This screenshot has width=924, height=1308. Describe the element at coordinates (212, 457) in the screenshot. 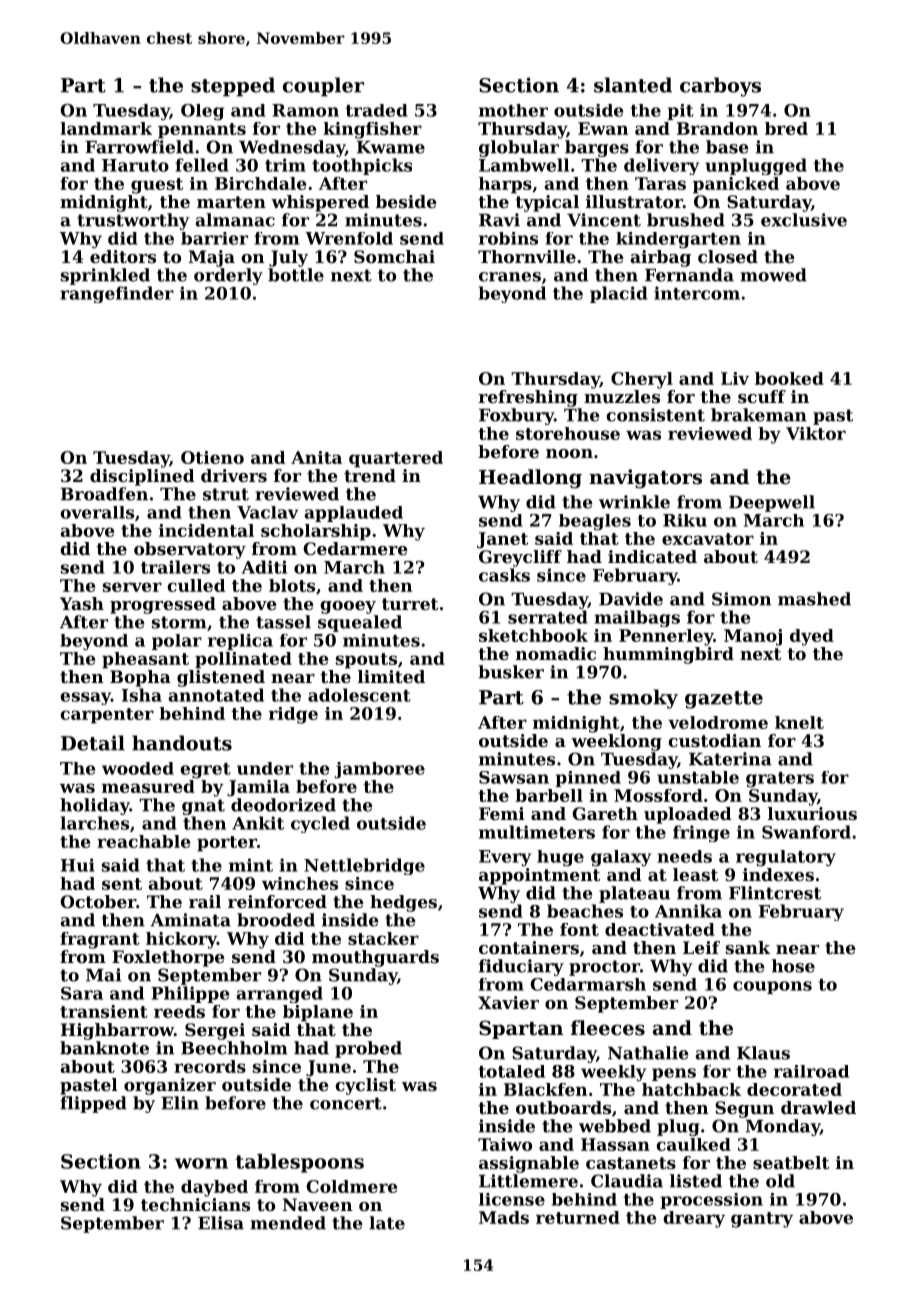

I see `Otieno` at that location.
